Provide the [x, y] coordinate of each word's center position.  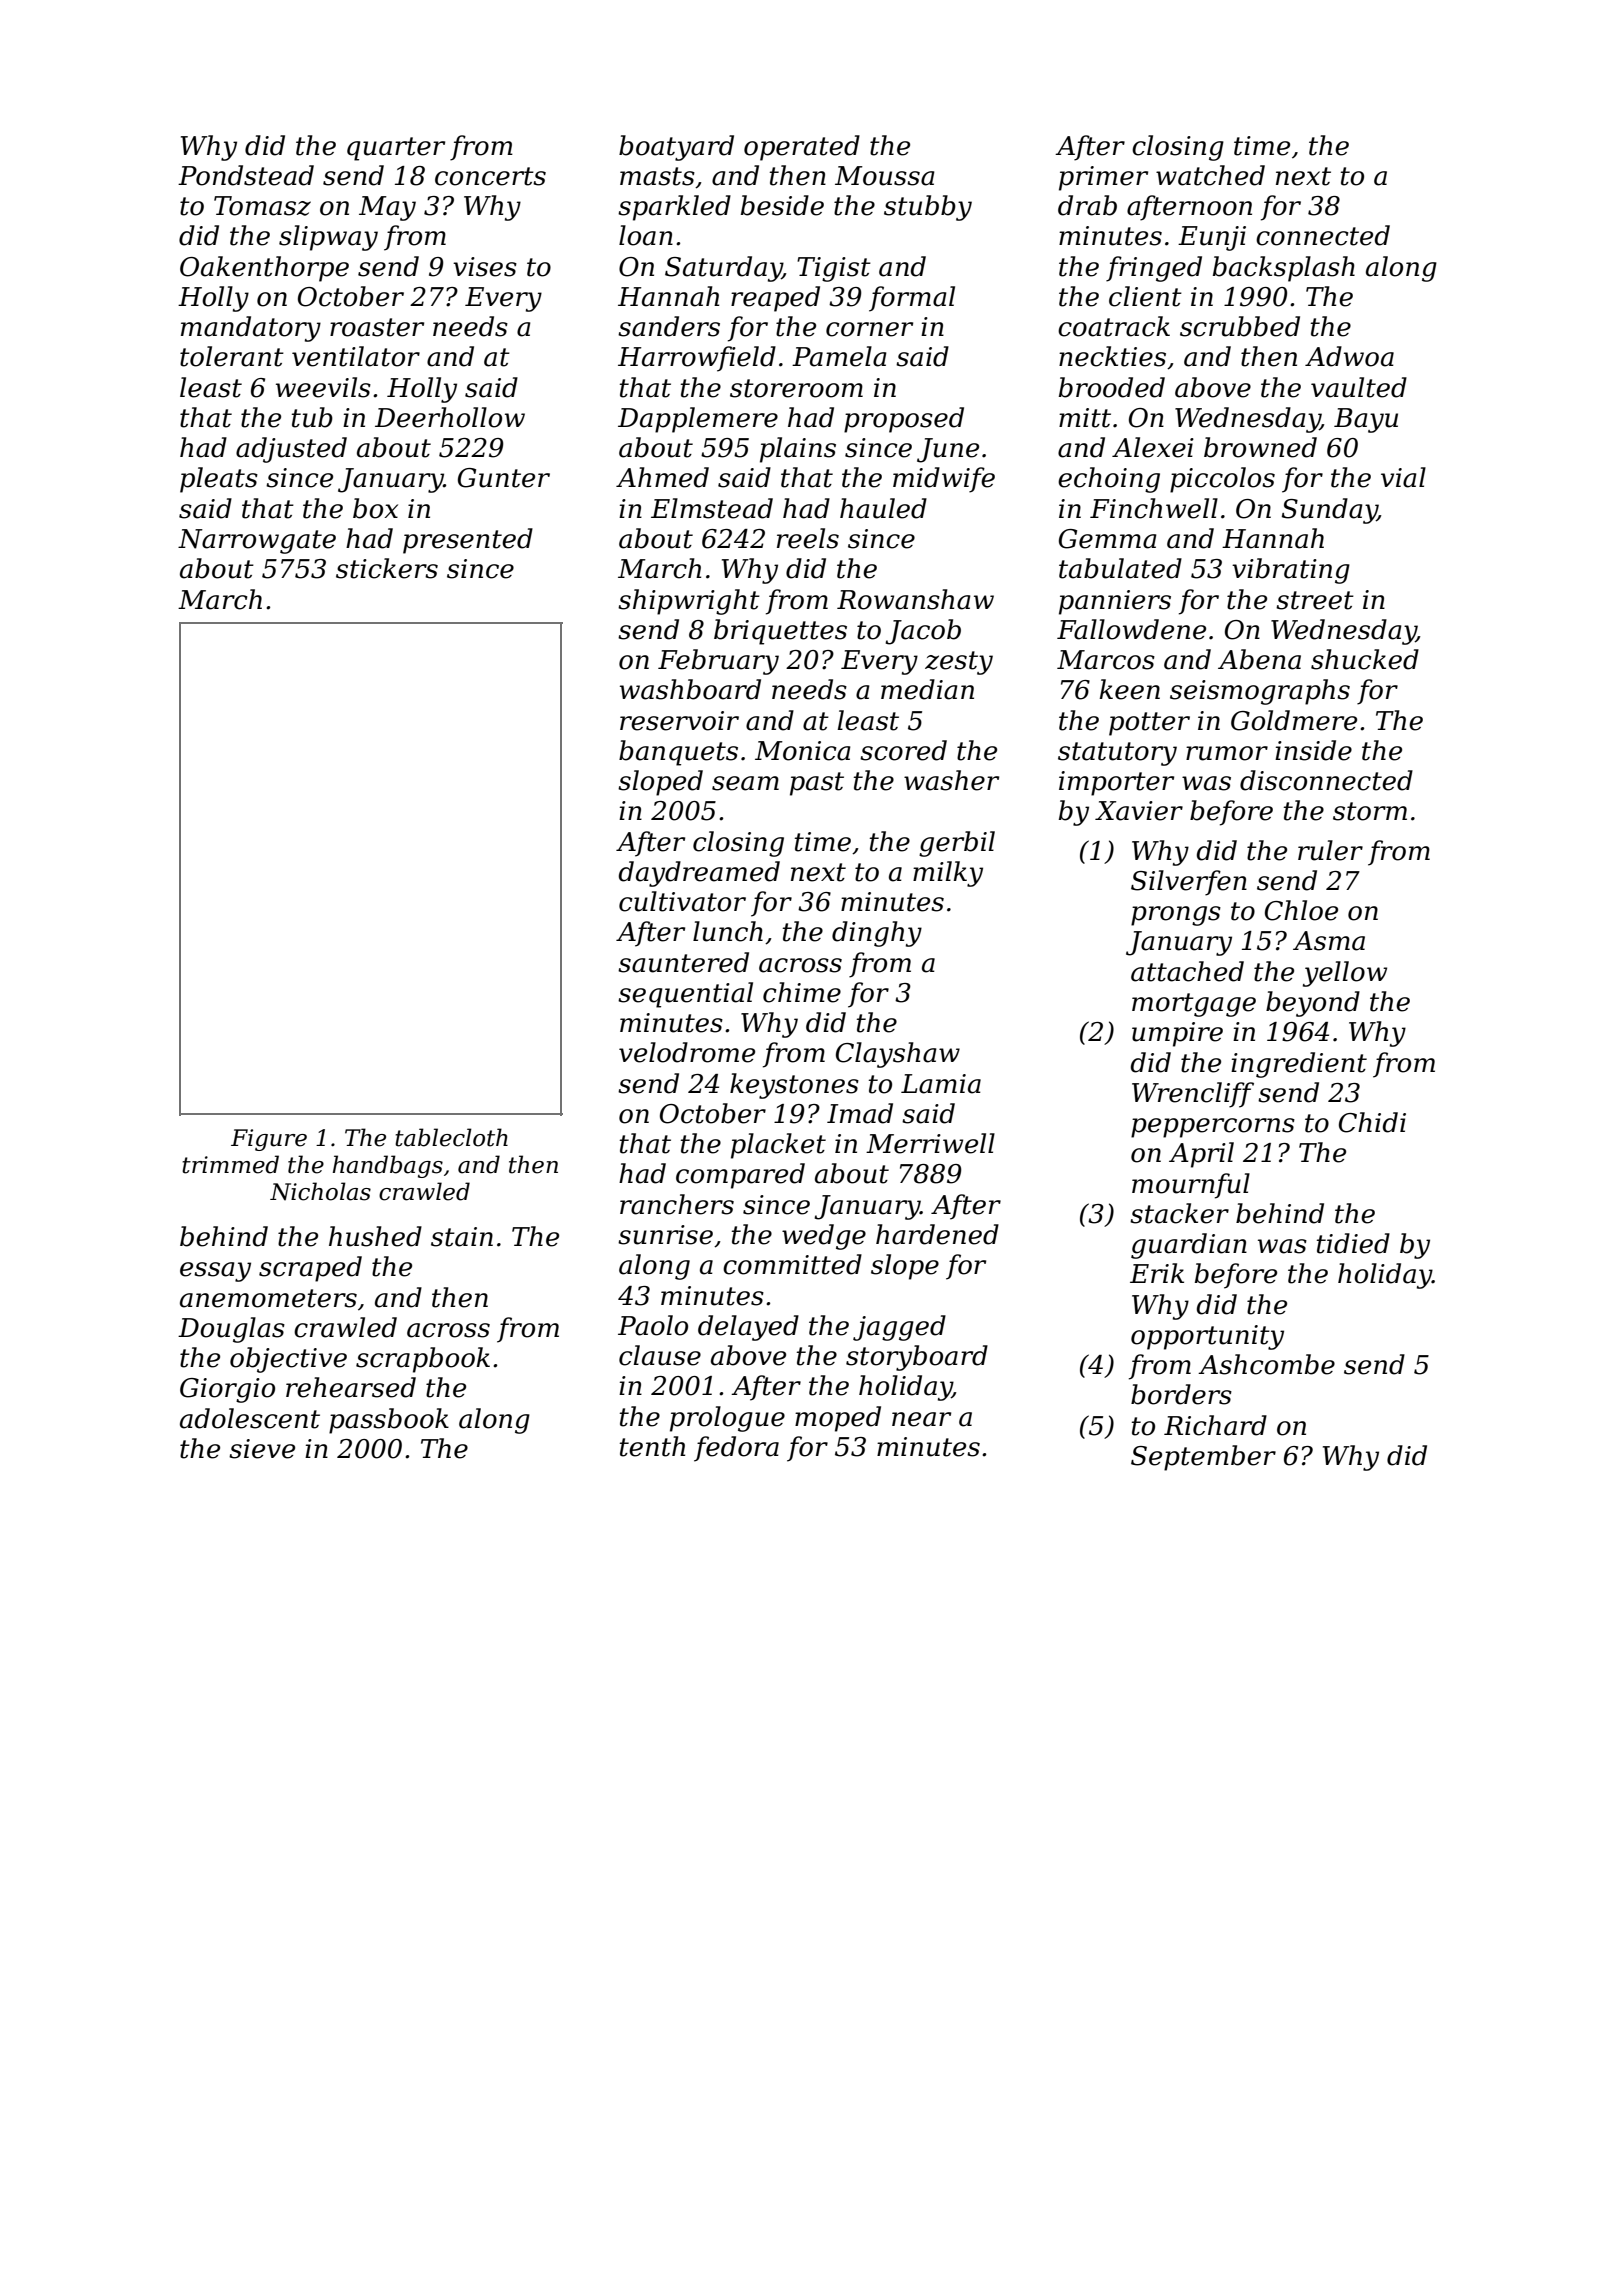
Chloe [1301, 910]
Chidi [1372, 1122]
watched [1210, 175]
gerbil [957, 844]
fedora [736, 1449]
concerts [490, 176]
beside [782, 205]
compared [740, 1176]
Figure [269, 1140]
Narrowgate [257, 541]
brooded [1112, 387]
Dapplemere [698, 420]
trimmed [230, 1164]
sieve [262, 1449]
